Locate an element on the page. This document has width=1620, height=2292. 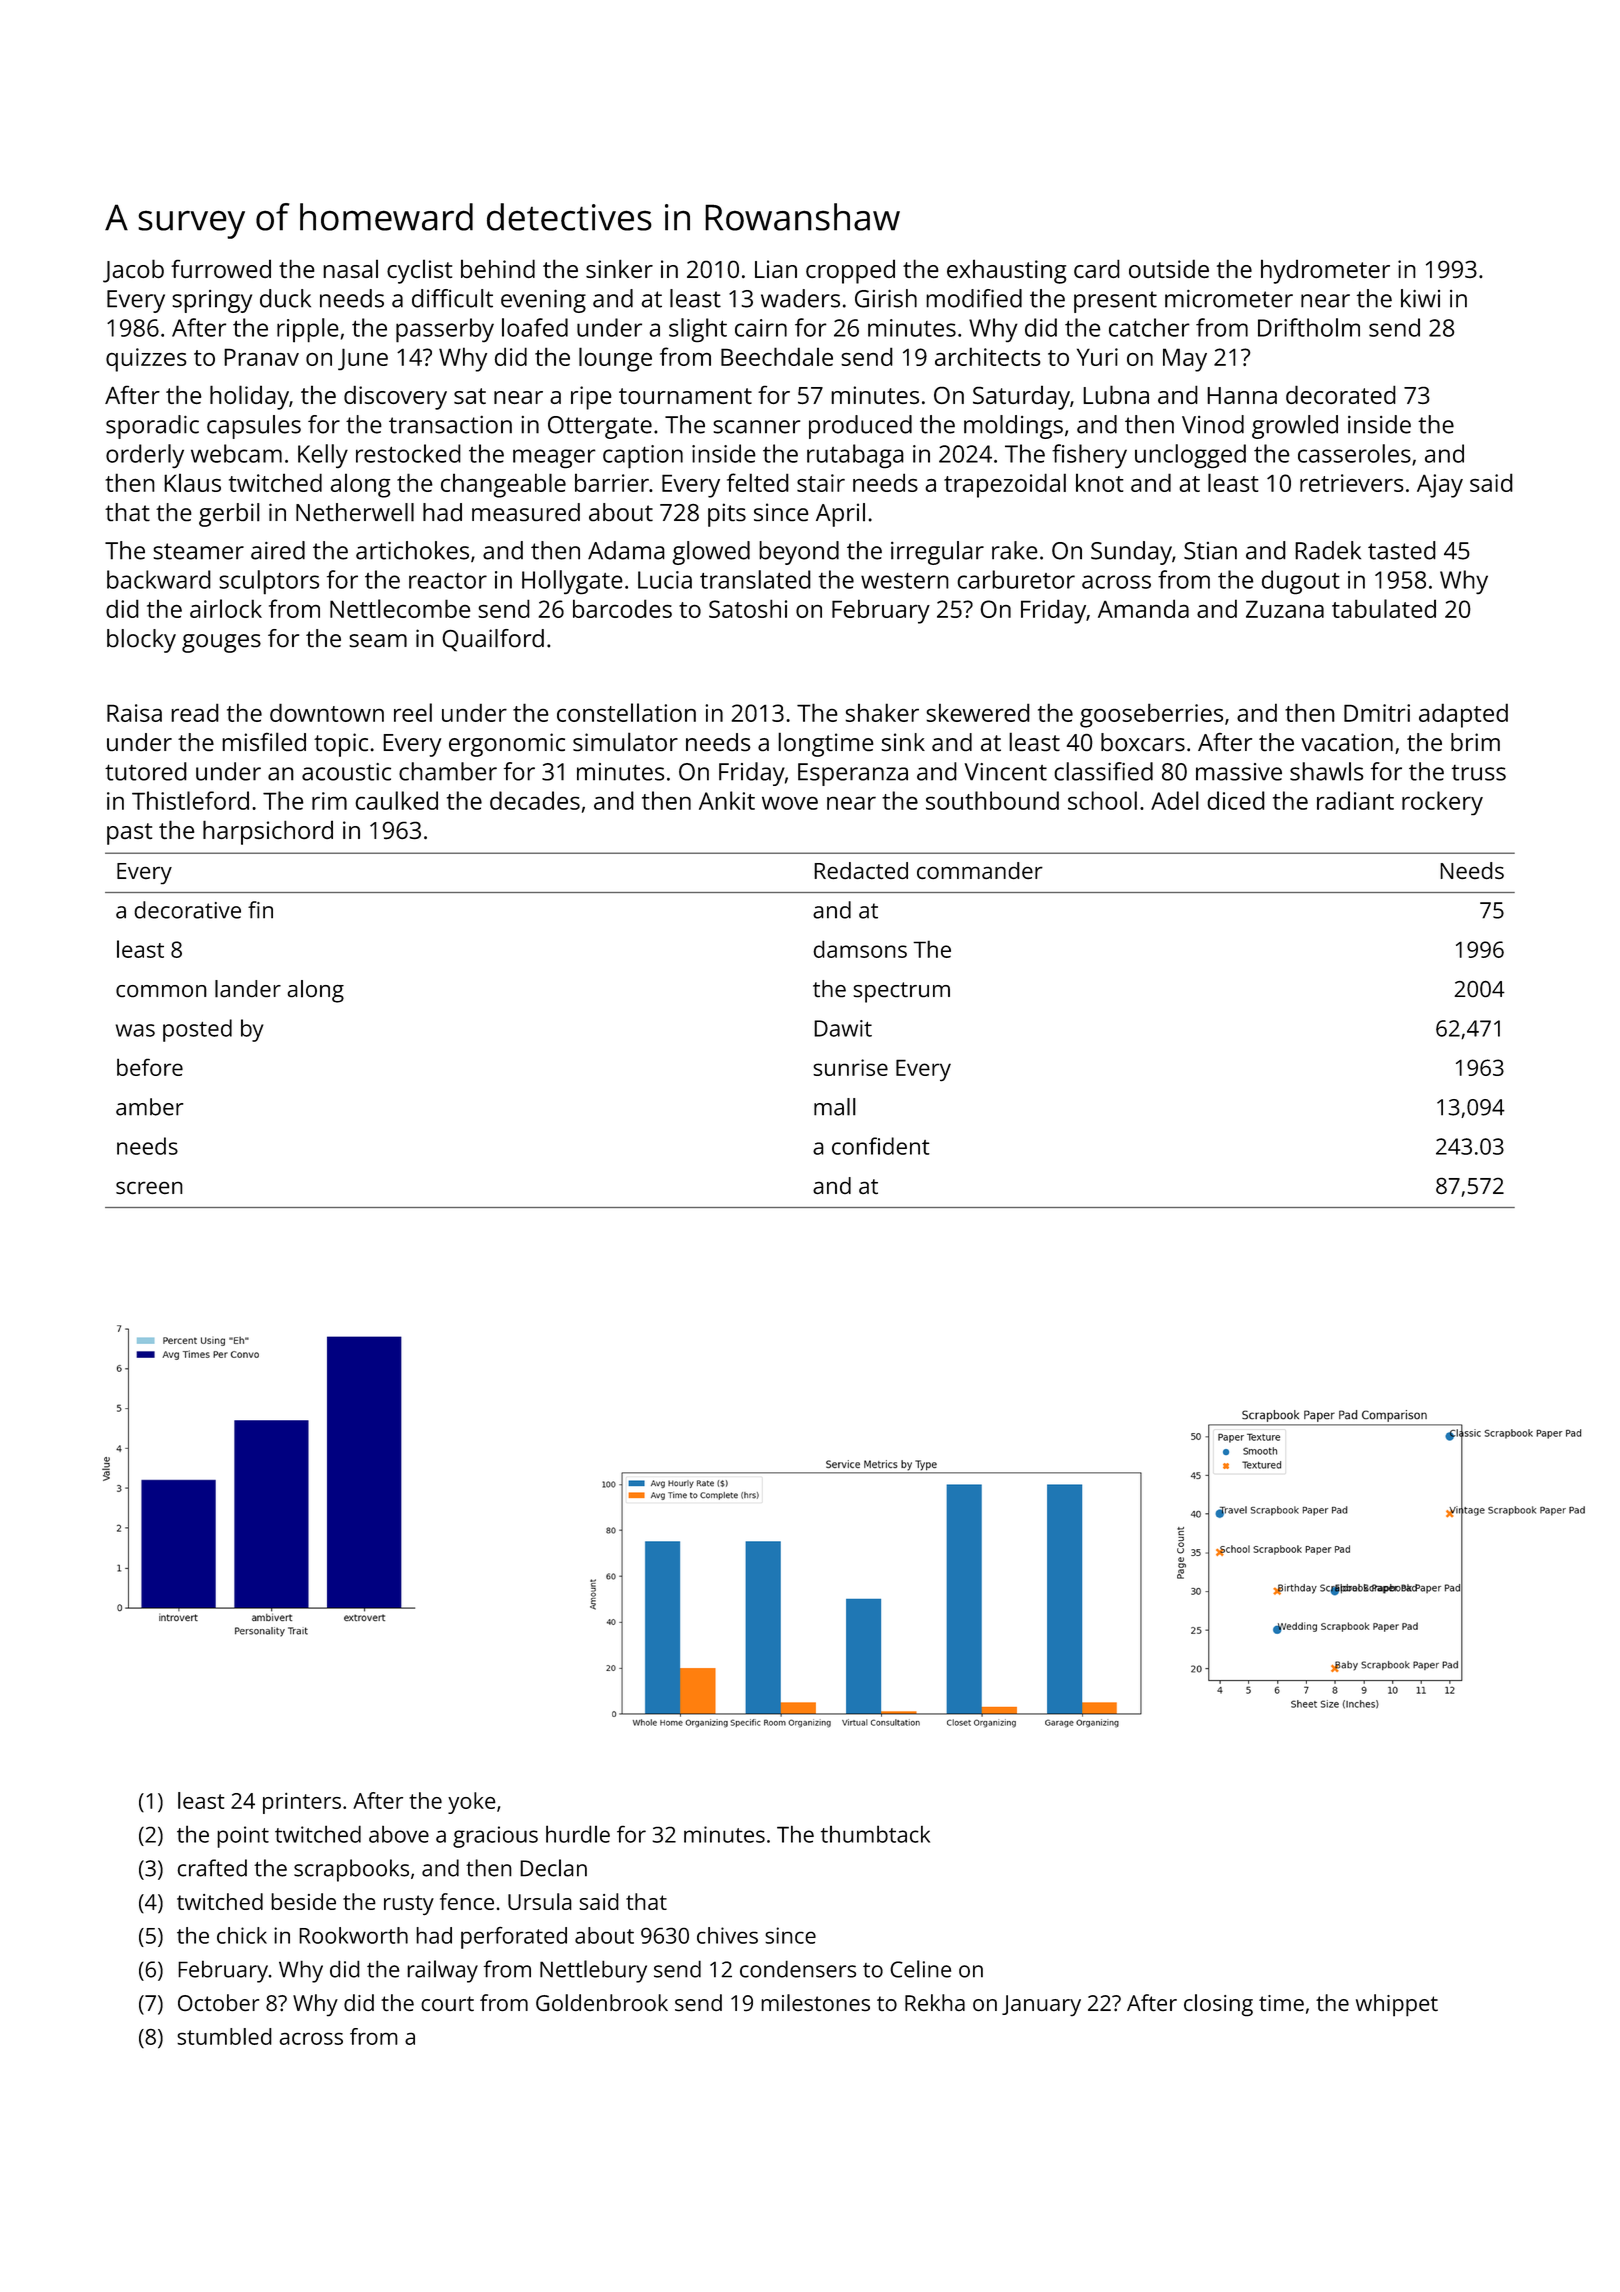
printers is located at coordinates (302, 1803).
